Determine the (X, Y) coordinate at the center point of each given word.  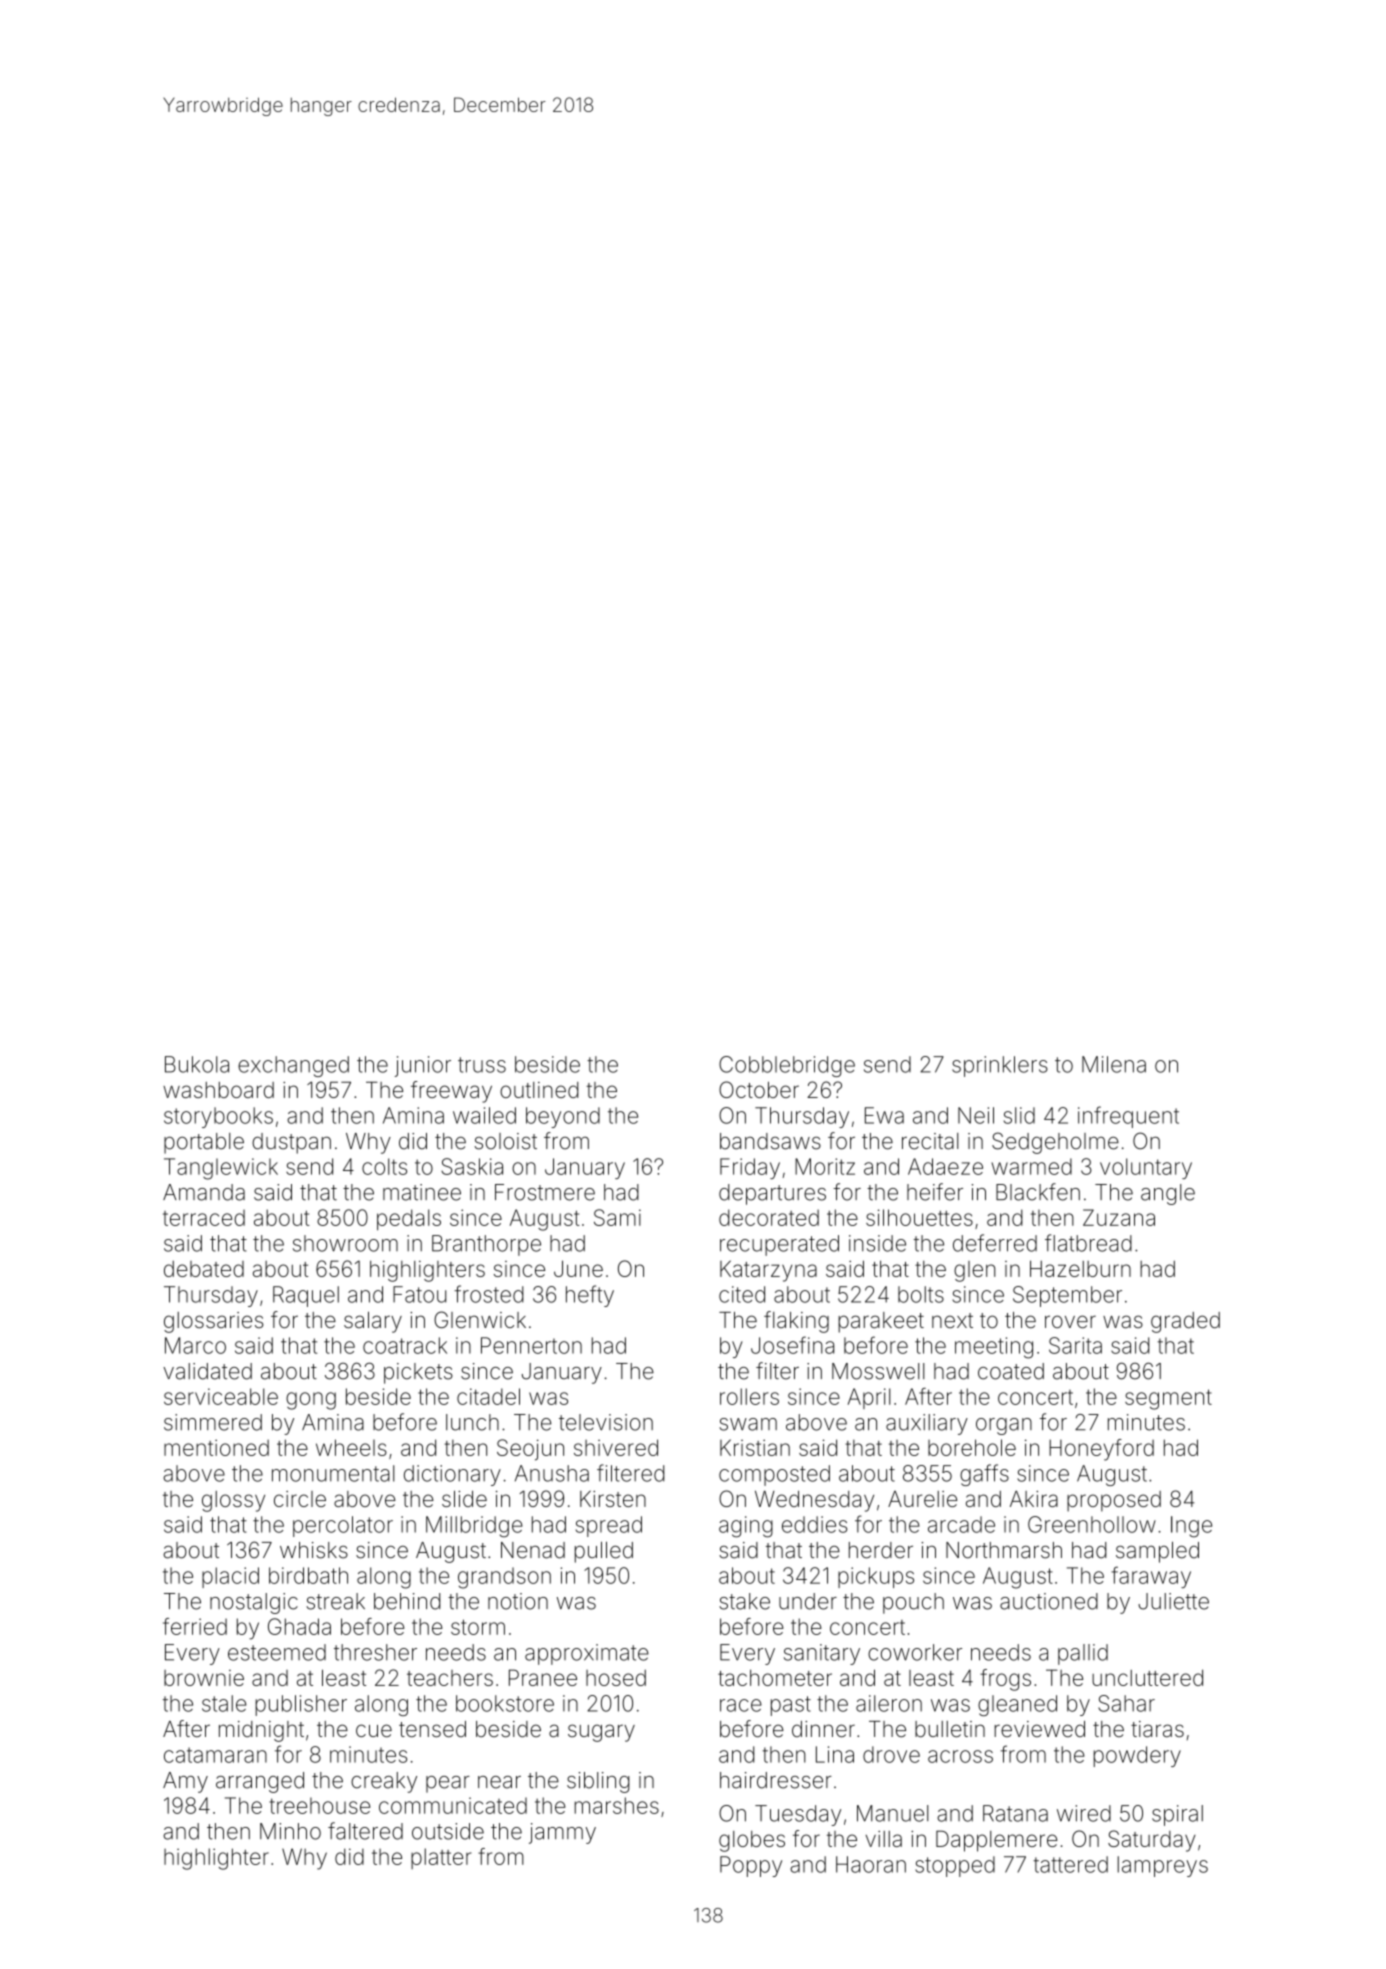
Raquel (306, 1296)
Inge (1191, 1527)
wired (1084, 1813)
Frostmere (545, 1192)
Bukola (197, 1064)
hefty (590, 1296)
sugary (601, 1733)
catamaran (215, 1755)
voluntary (1146, 1168)
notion (518, 1601)
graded (1185, 1322)
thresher (375, 1652)
